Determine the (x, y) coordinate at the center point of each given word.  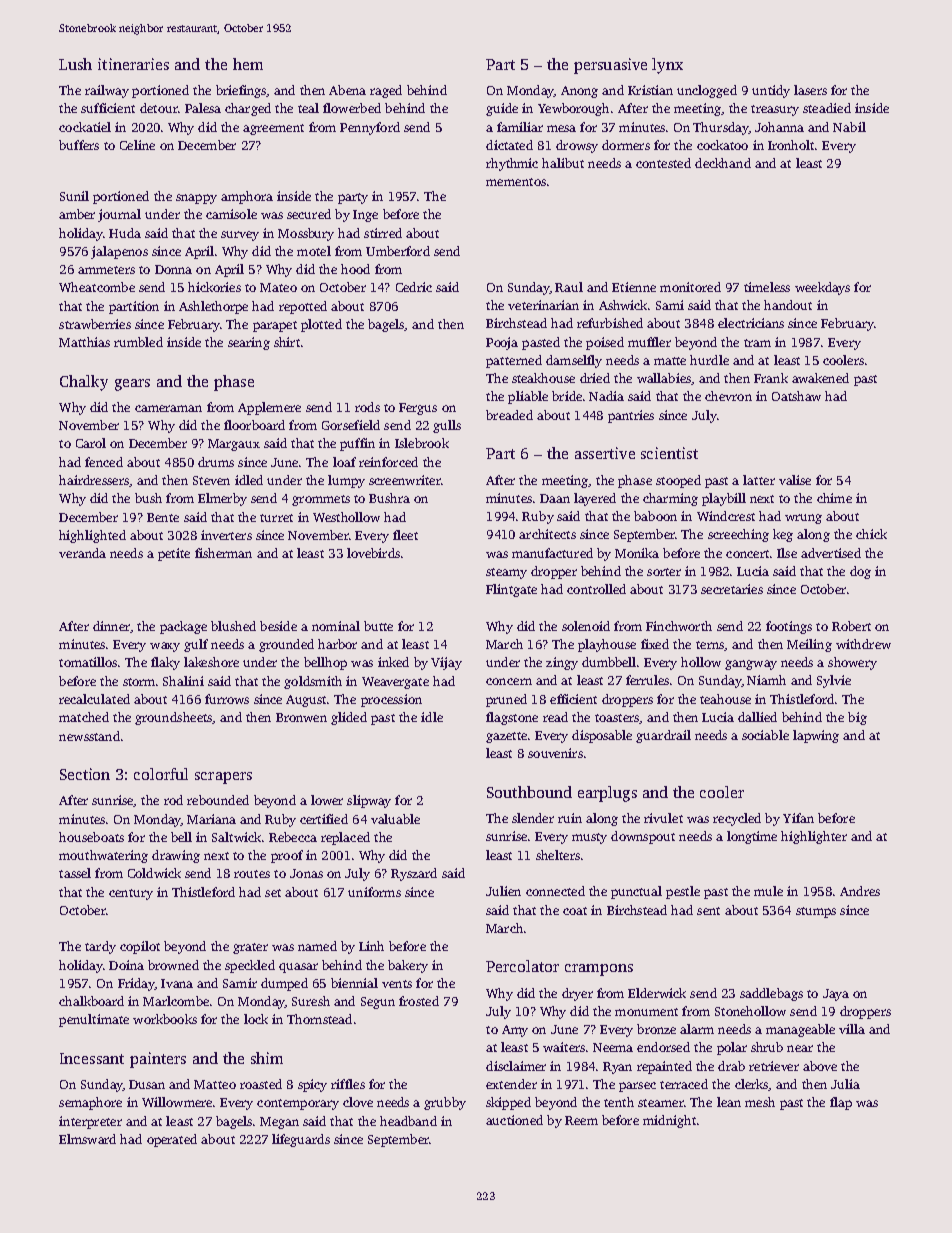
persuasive (610, 66)
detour (159, 108)
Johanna (779, 127)
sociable (765, 735)
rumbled (138, 342)
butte (378, 626)
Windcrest (726, 516)
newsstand (89, 736)
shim (267, 1058)
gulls (447, 426)
